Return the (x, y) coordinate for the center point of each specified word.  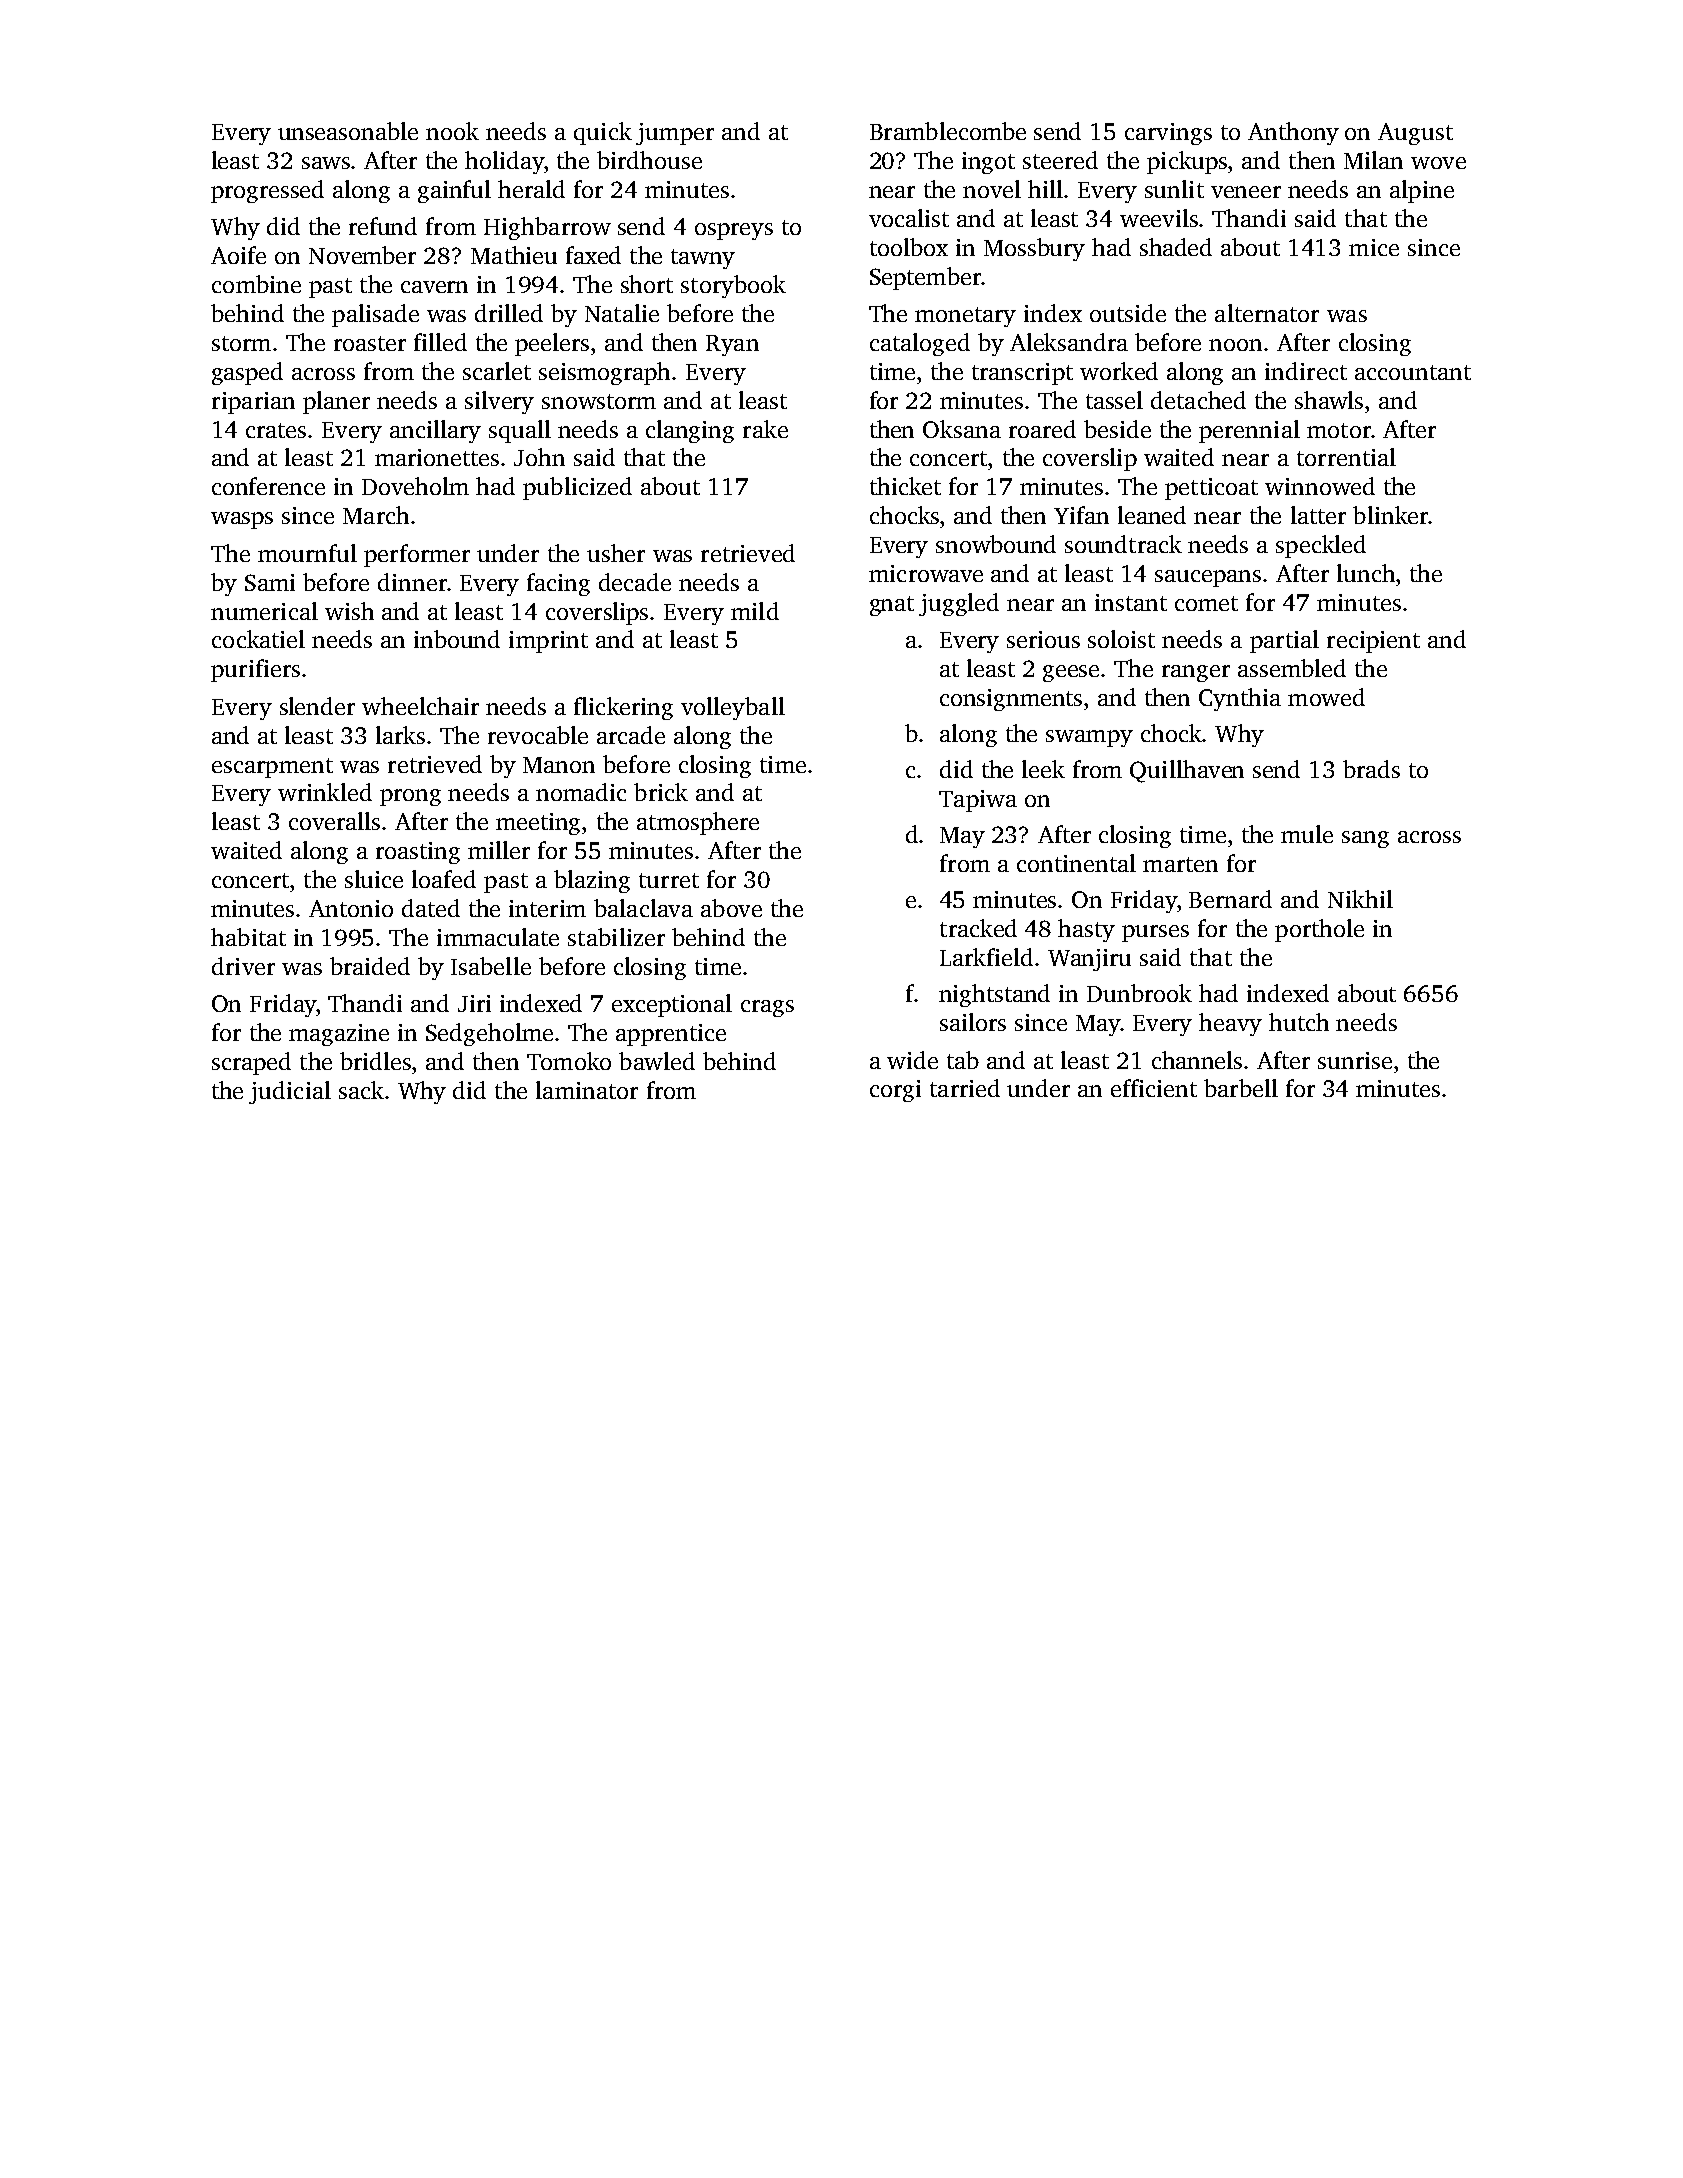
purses (1155, 933)
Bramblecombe (948, 131)
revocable (538, 735)
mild (755, 611)
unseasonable (348, 131)
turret (669, 880)
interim (547, 908)
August (1415, 134)
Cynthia (1240, 699)
